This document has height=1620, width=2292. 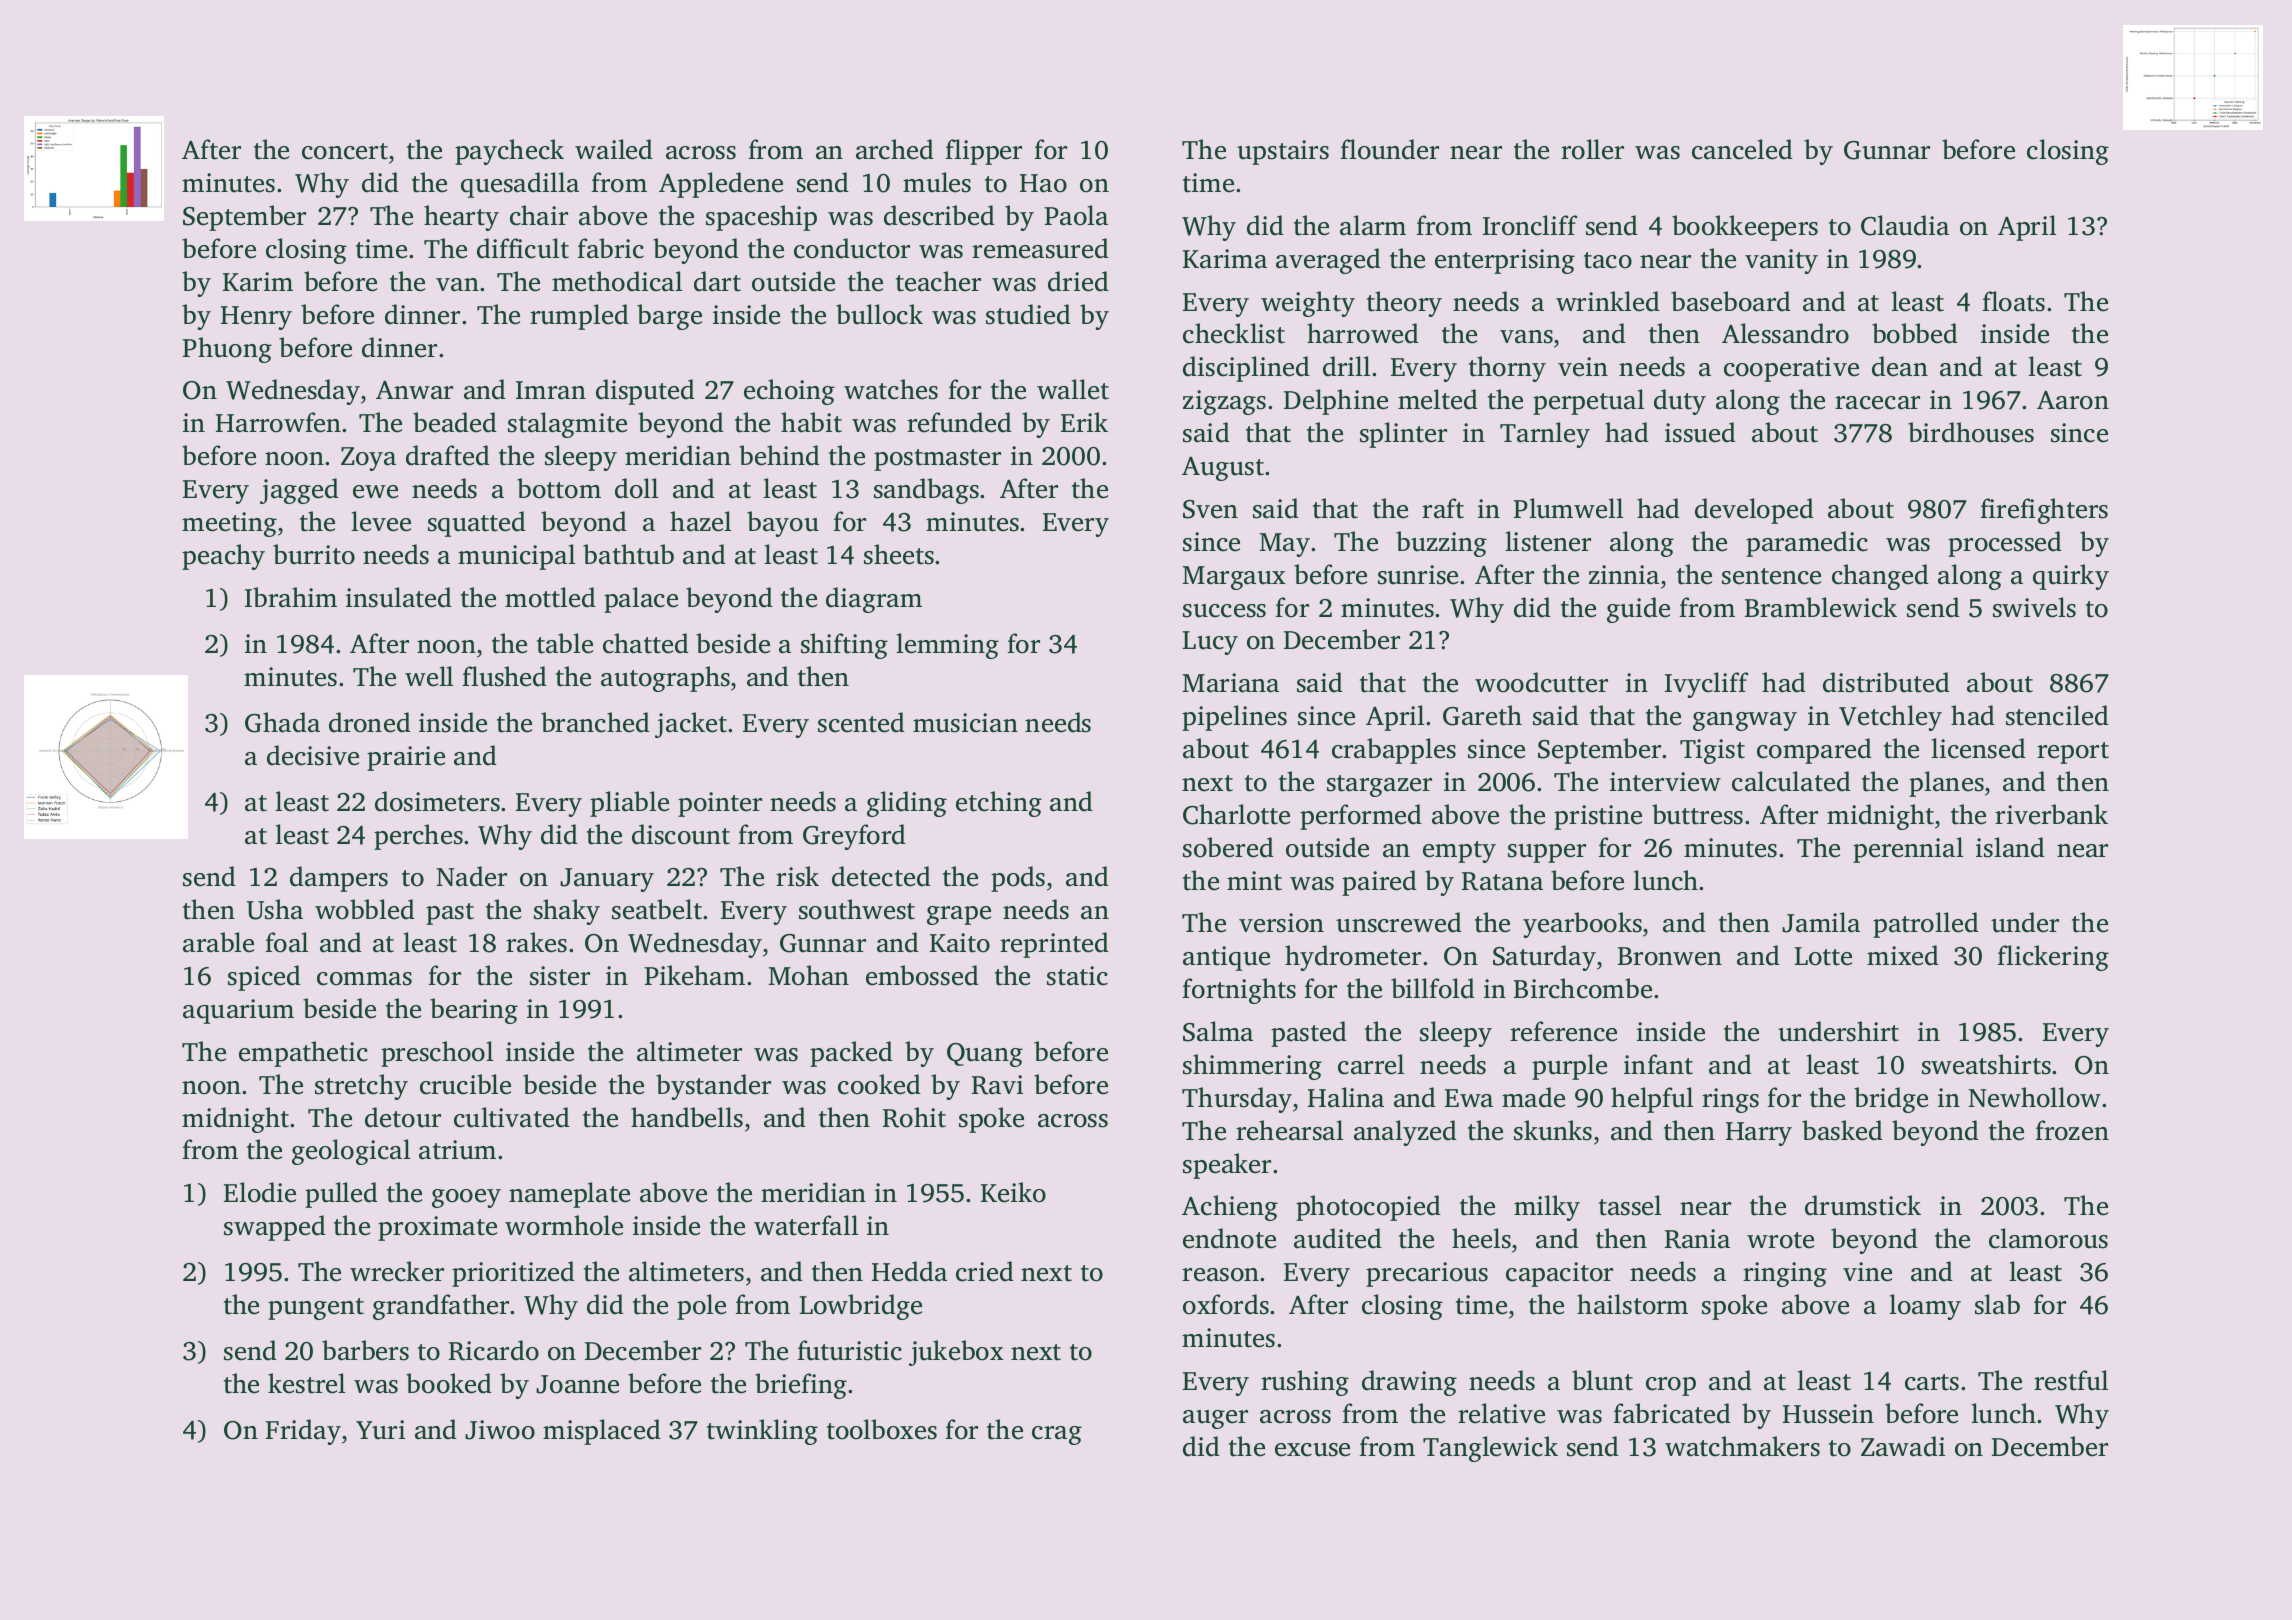 What do you see at coordinates (874, 600) in the document?
I see `diagram` at bounding box center [874, 600].
